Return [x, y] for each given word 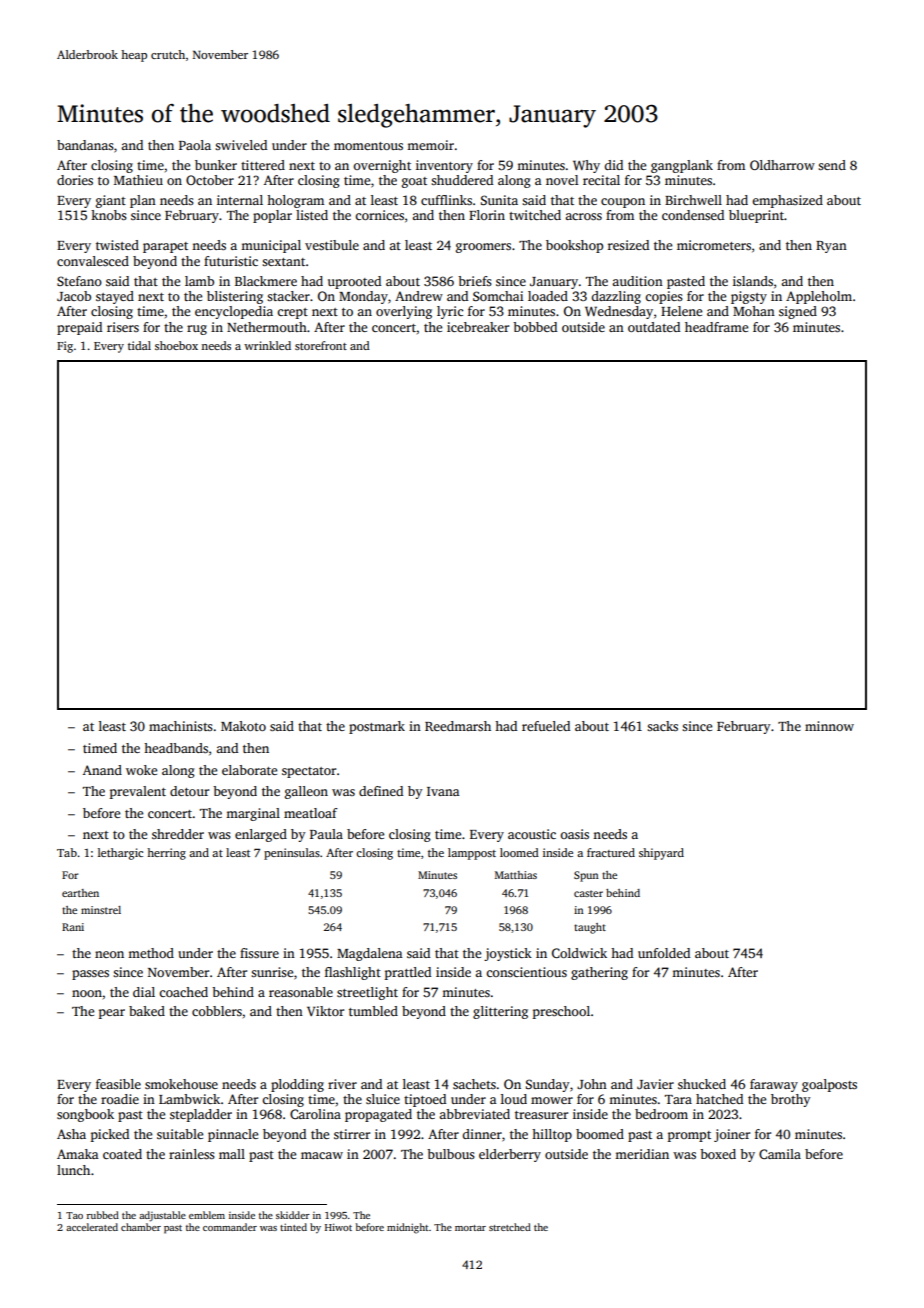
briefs [475, 281]
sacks [662, 726]
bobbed [535, 327]
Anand [102, 770]
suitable [180, 1134]
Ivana [443, 791]
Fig [65, 347]
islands [753, 281]
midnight [408, 1228]
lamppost [472, 854]
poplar [272, 216]
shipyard [661, 854]
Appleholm [819, 297]
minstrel [101, 910]
